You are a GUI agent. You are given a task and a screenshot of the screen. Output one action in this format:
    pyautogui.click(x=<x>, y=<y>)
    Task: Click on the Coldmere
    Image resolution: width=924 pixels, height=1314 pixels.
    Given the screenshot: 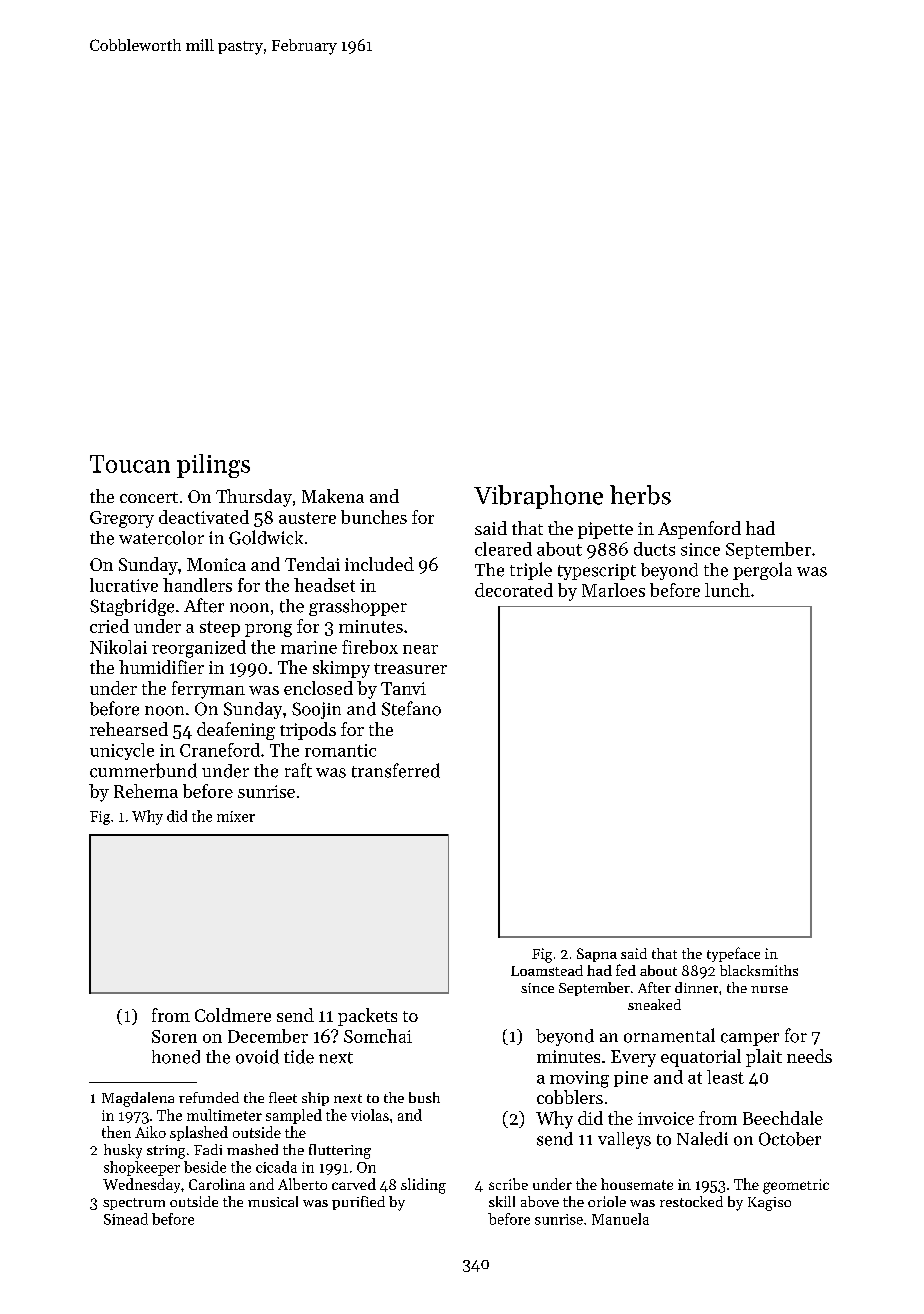 What is the action you would take?
    pyautogui.click(x=233, y=1015)
